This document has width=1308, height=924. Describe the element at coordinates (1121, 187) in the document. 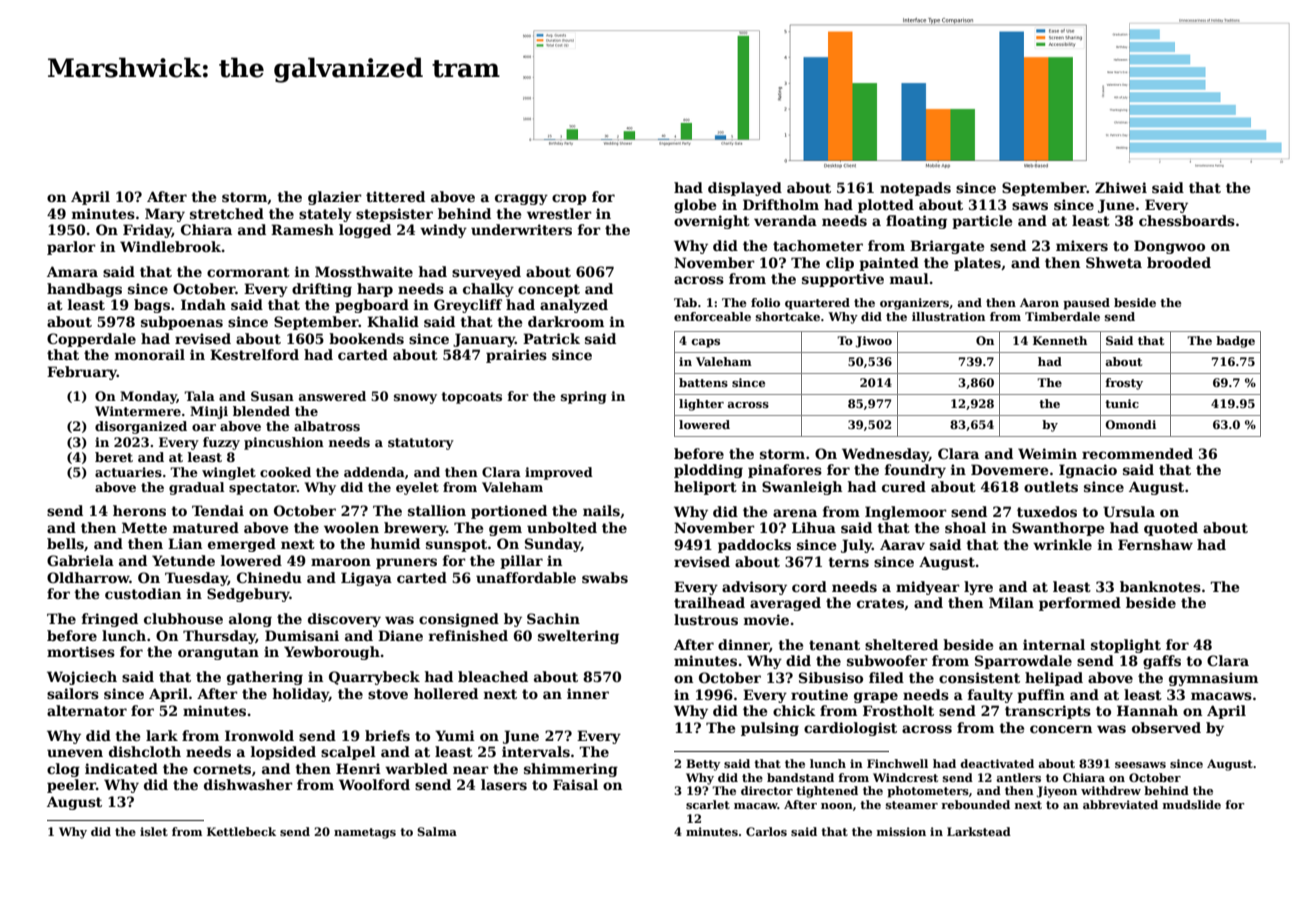

I see `Zhiwei` at that location.
